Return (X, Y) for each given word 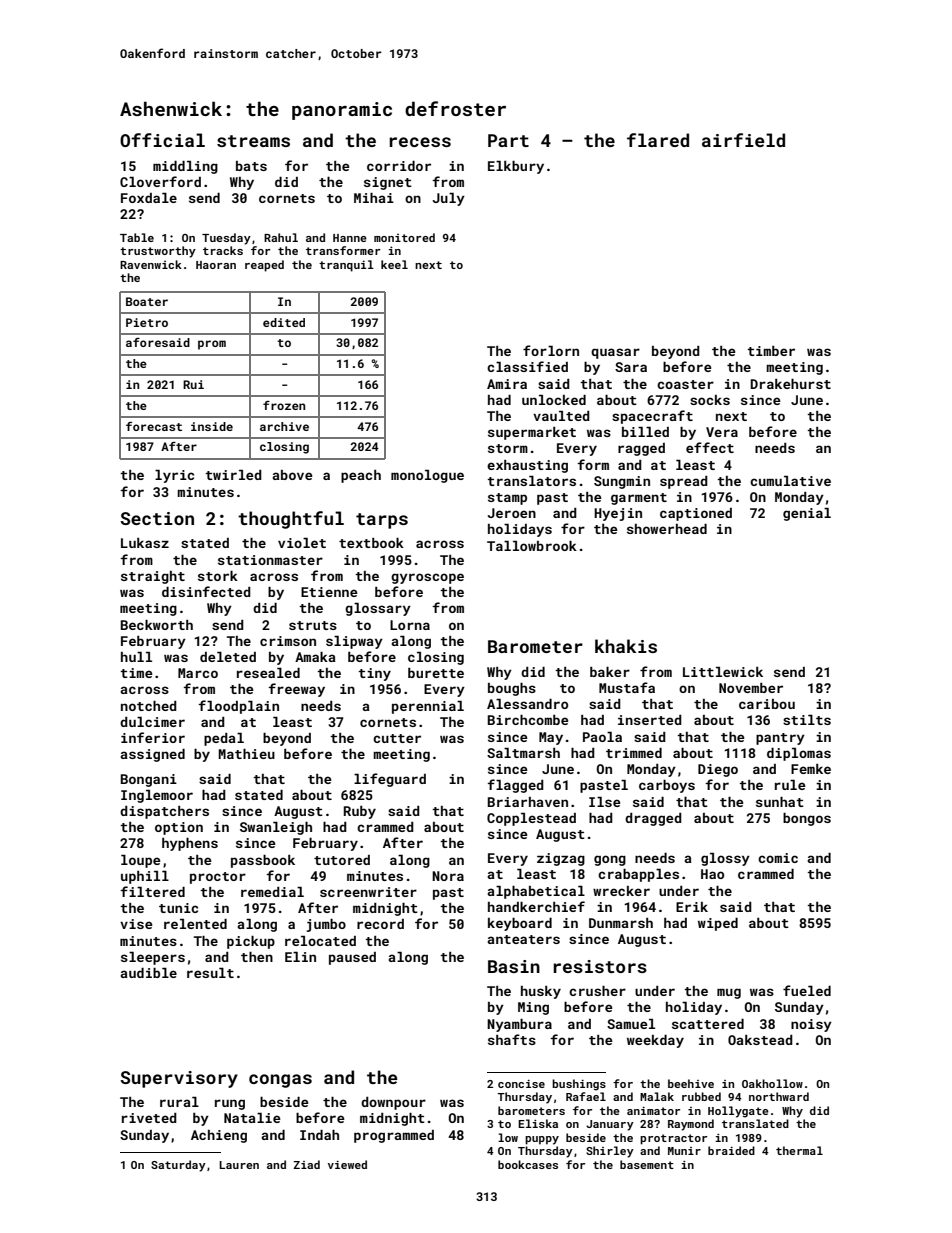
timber (771, 351)
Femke (811, 769)
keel (394, 264)
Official (162, 140)
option (179, 828)
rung (230, 1104)
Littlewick (723, 672)
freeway (296, 690)
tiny (374, 674)
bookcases (528, 1164)
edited (284, 322)
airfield (743, 140)
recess (420, 142)
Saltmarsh (523, 753)
